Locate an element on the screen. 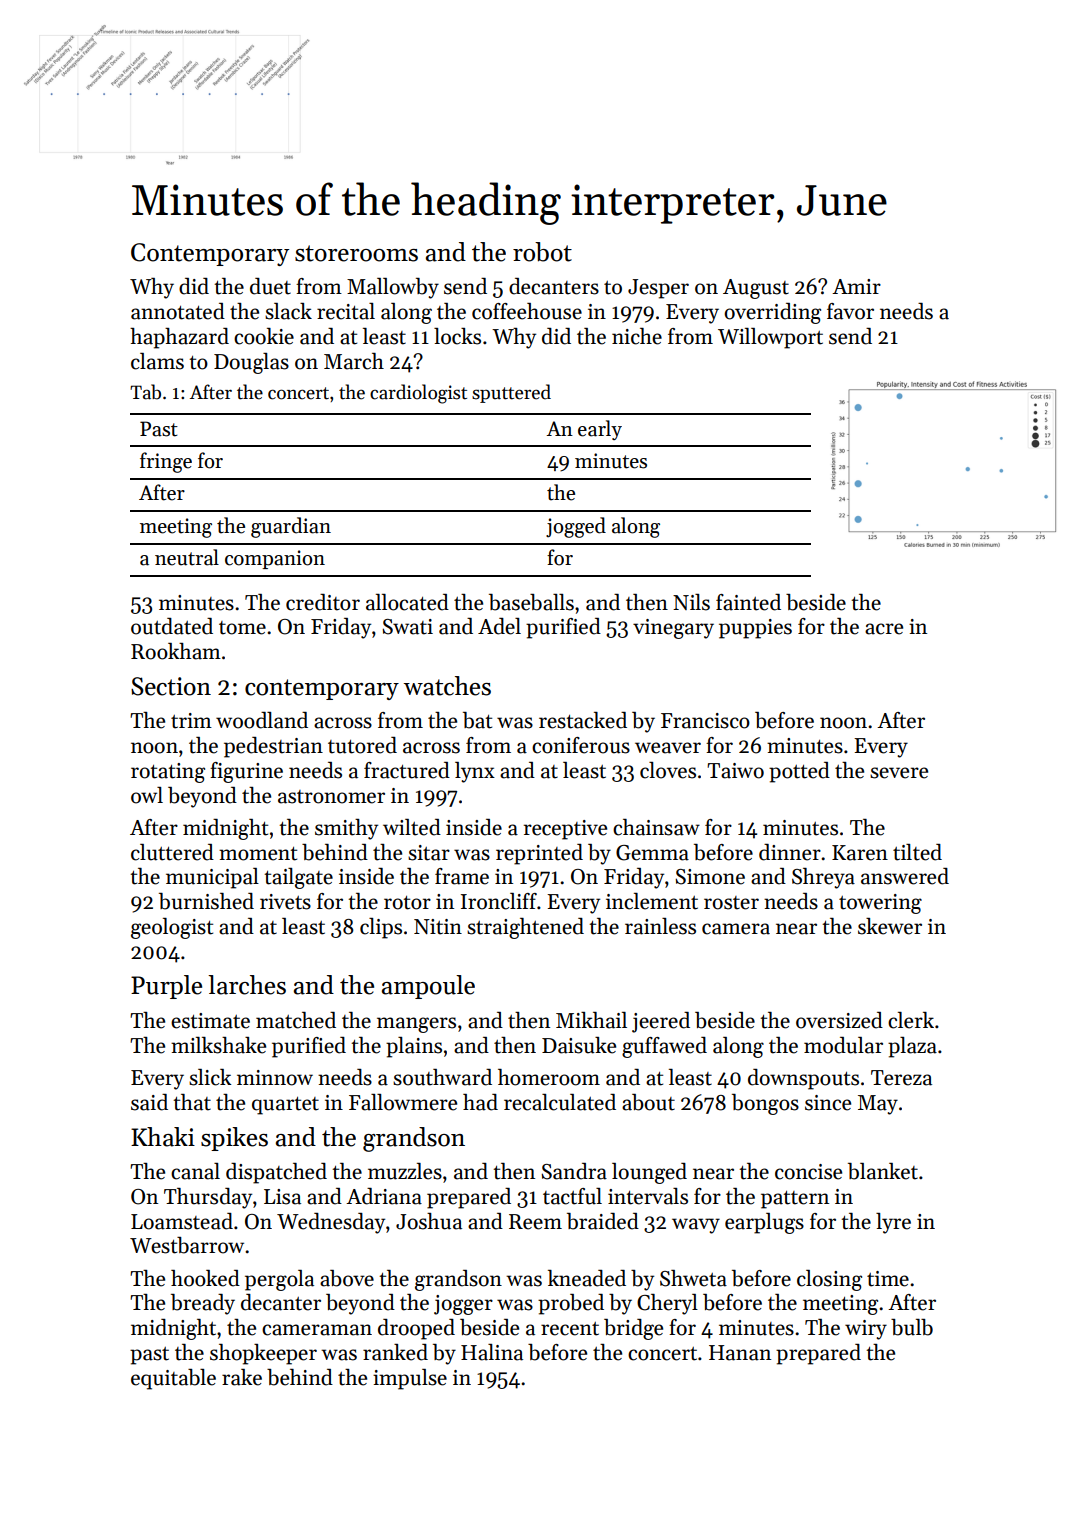  Mallowby is located at coordinates (393, 288).
